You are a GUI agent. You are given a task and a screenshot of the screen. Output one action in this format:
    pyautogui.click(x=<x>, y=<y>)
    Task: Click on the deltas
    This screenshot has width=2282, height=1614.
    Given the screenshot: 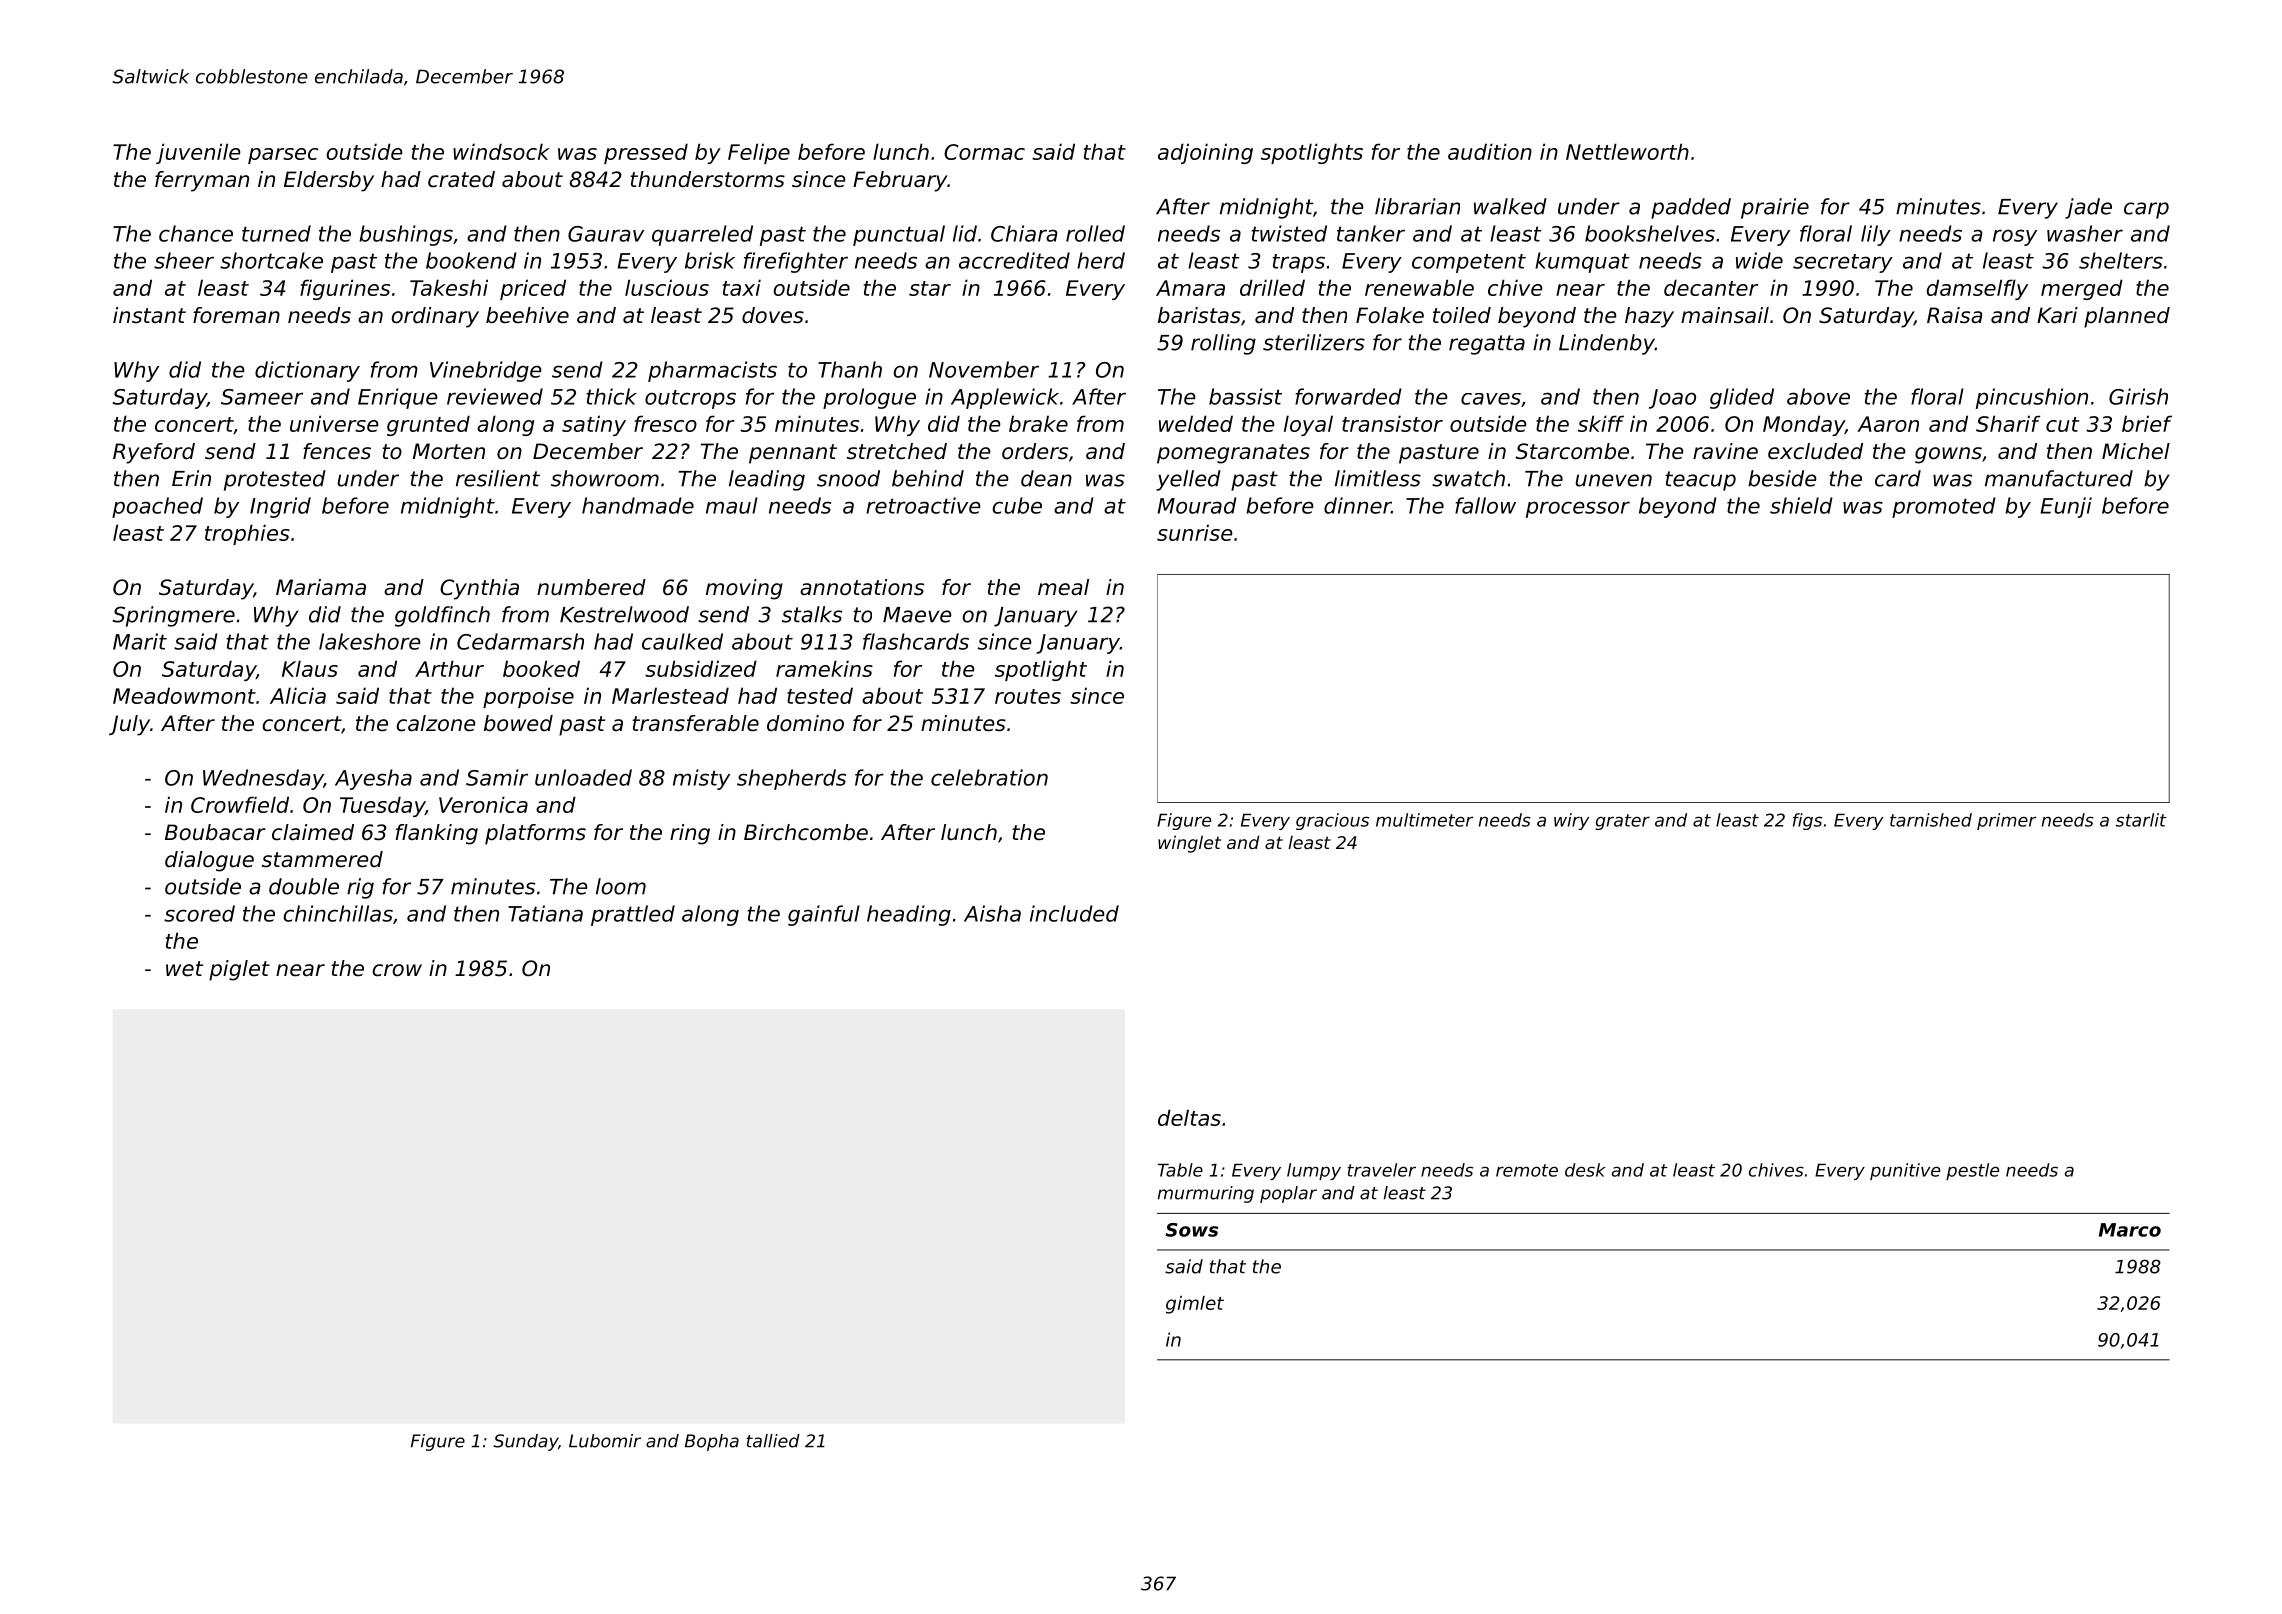 What is the action you would take?
    pyautogui.click(x=1189, y=1117)
